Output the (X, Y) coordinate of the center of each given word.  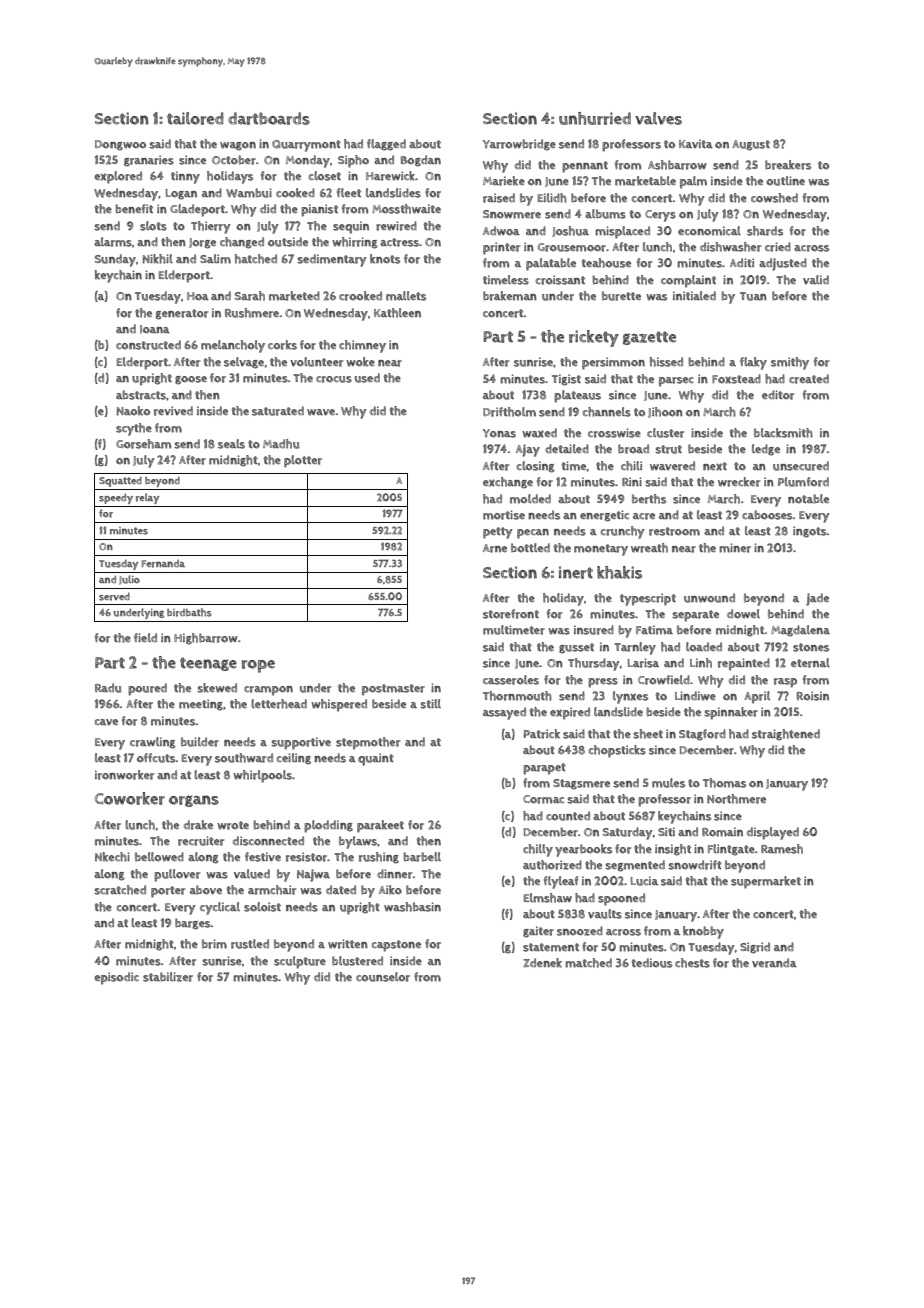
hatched (256, 259)
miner (735, 548)
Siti (666, 831)
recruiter (201, 841)
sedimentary (331, 260)
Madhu (281, 444)
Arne (495, 548)
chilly (538, 850)
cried (778, 247)
